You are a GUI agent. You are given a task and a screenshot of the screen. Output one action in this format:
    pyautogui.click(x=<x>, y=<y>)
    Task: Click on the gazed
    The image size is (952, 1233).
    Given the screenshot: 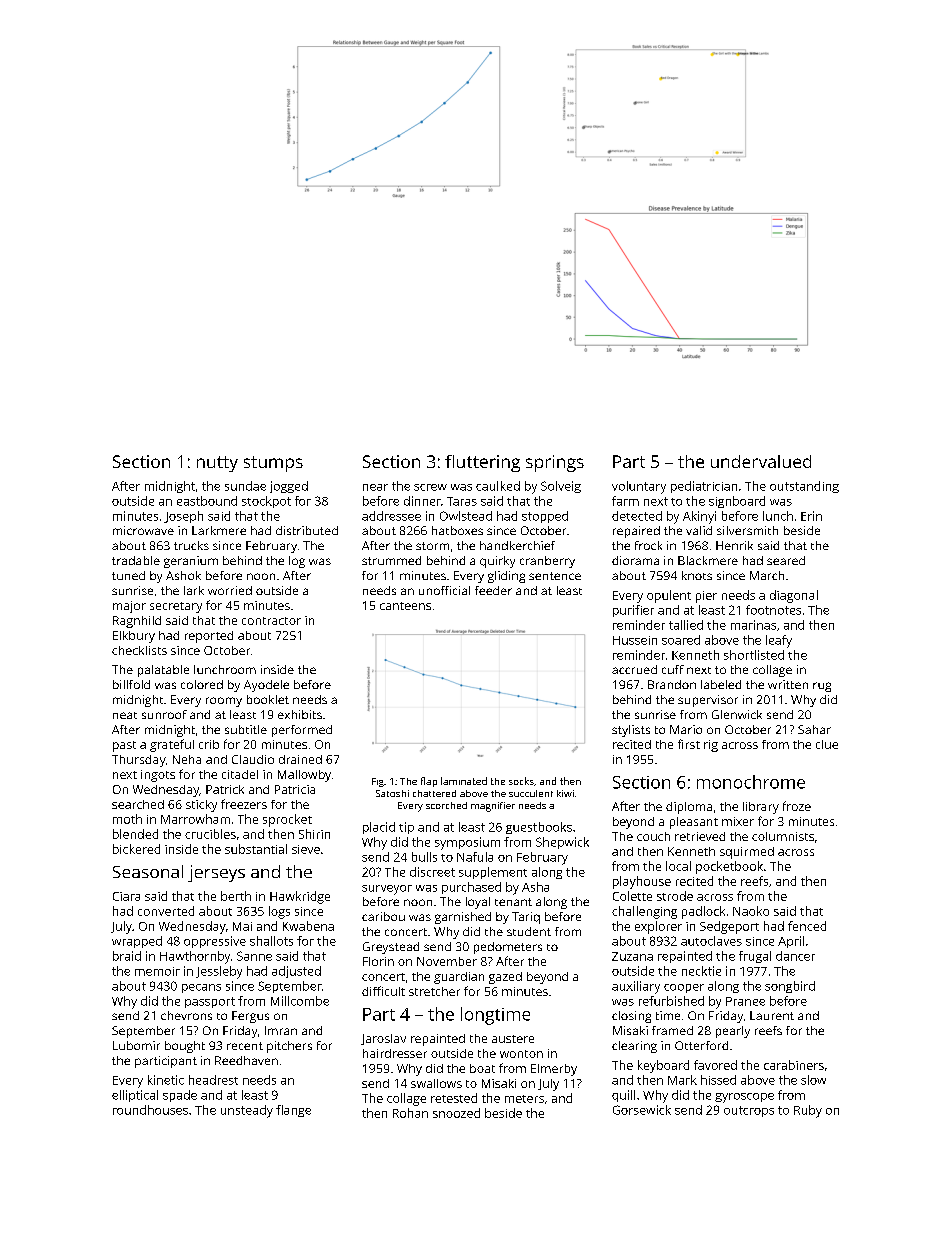 What is the action you would take?
    pyautogui.click(x=505, y=978)
